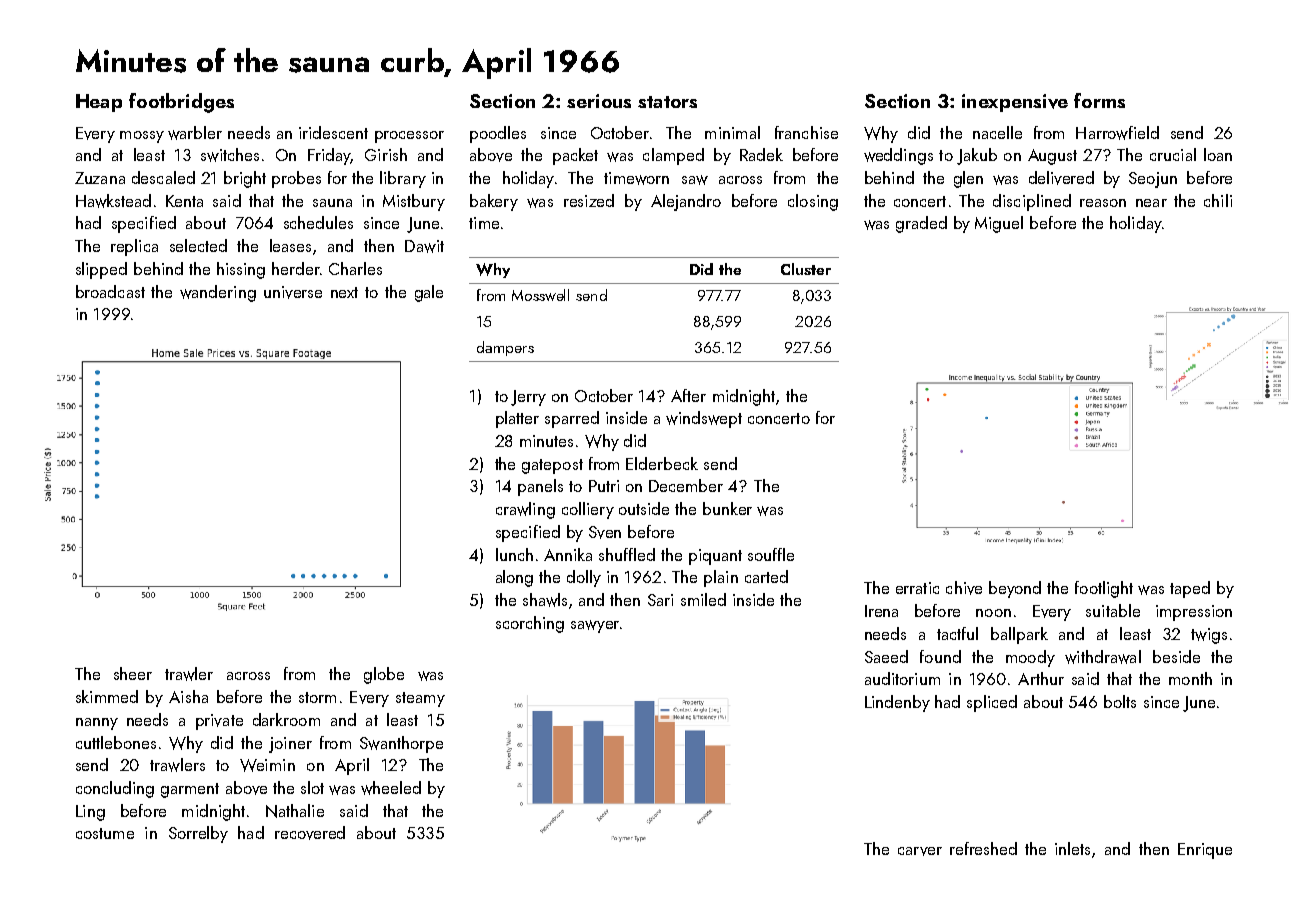  I want to click on Sorrelby, so click(198, 834).
